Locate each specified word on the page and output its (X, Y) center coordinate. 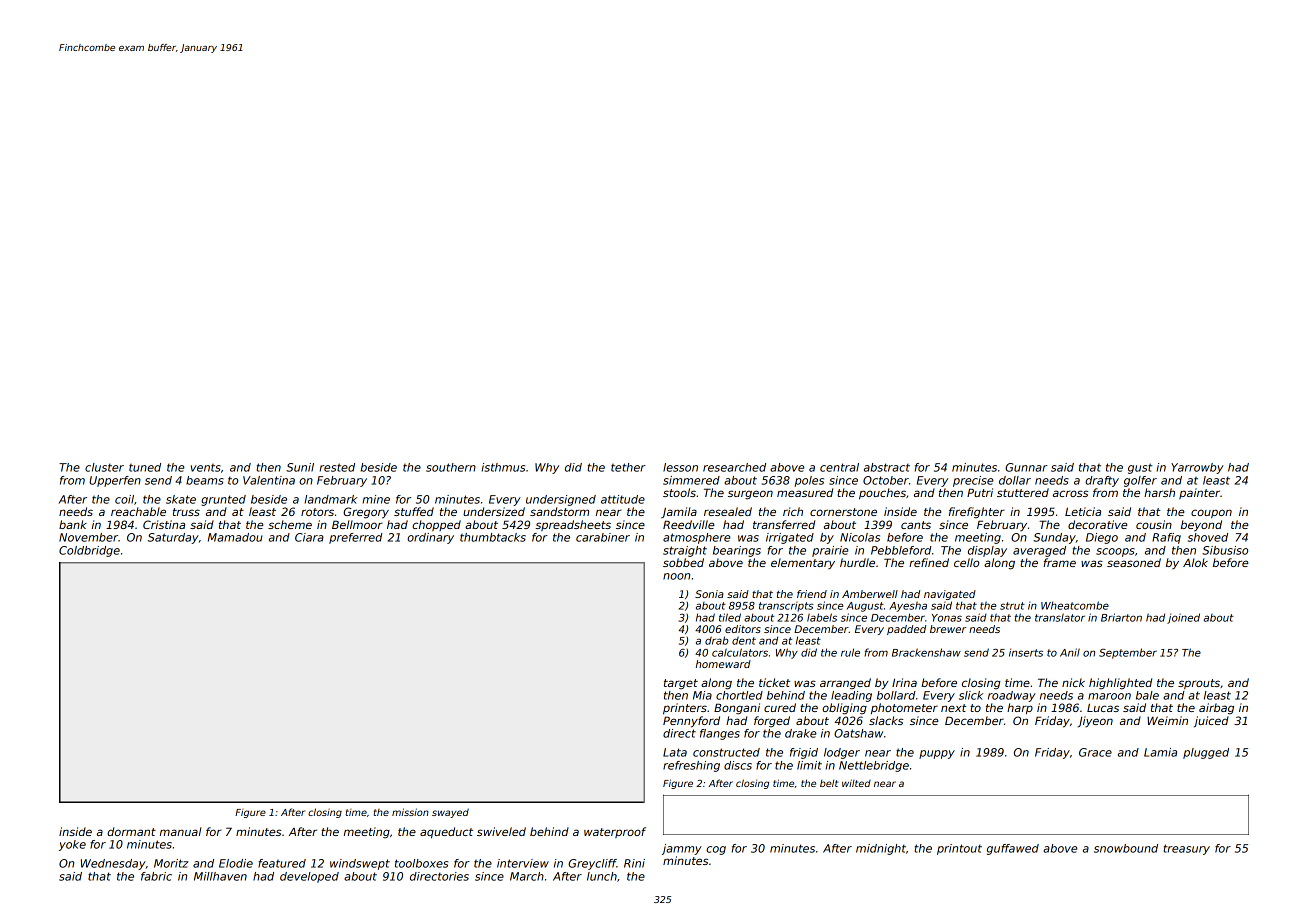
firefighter (977, 513)
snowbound (1126, 848)
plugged (1206, 753)
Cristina (164, 524)
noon (676, 576)
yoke (72, 845)
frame (1059, 562)
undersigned (561, 500)
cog (716, 850)
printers (685, 709)
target (681, 684)
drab (716, 640)
